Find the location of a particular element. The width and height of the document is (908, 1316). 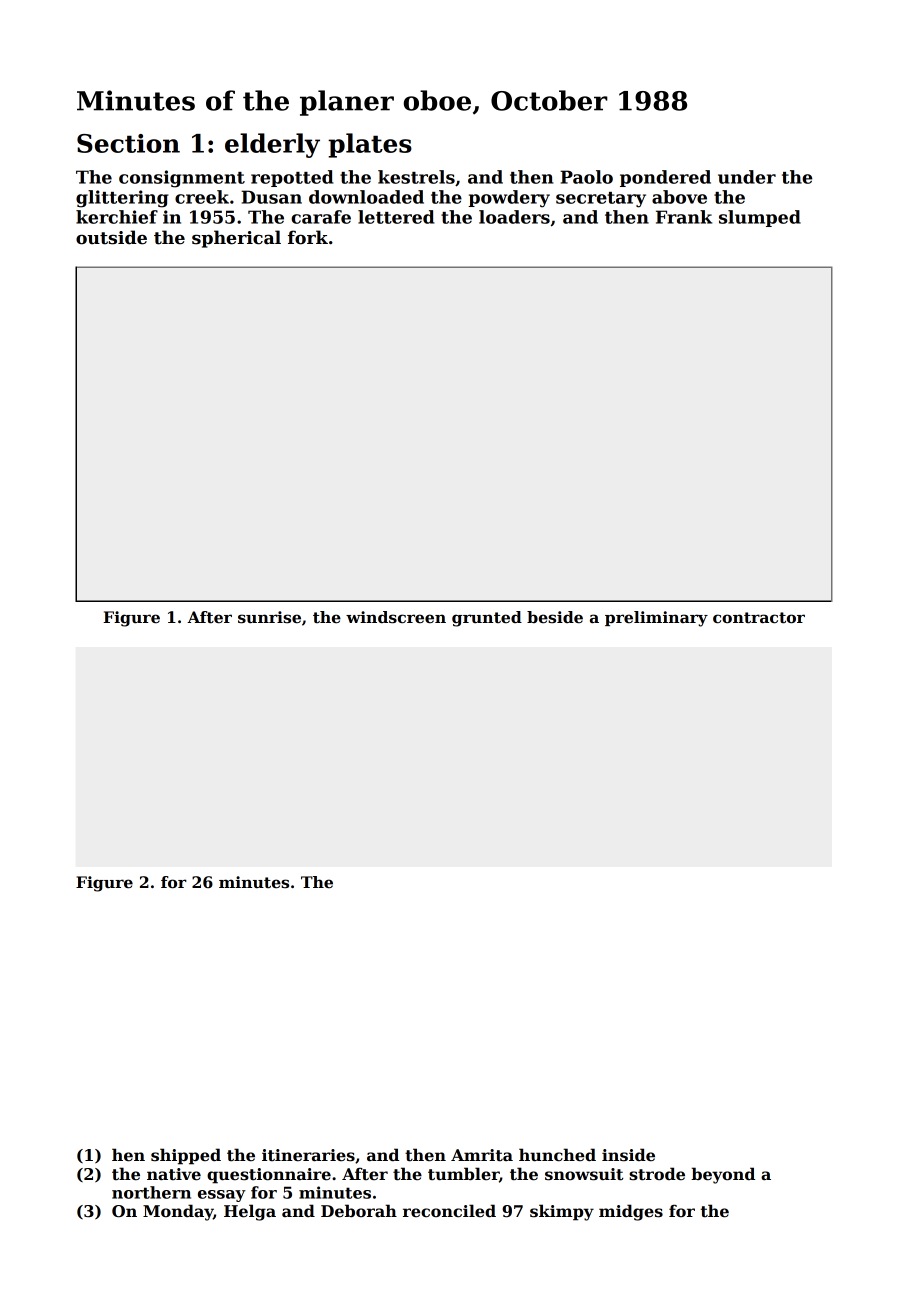

contractor is located at coordinates (759, 618).
